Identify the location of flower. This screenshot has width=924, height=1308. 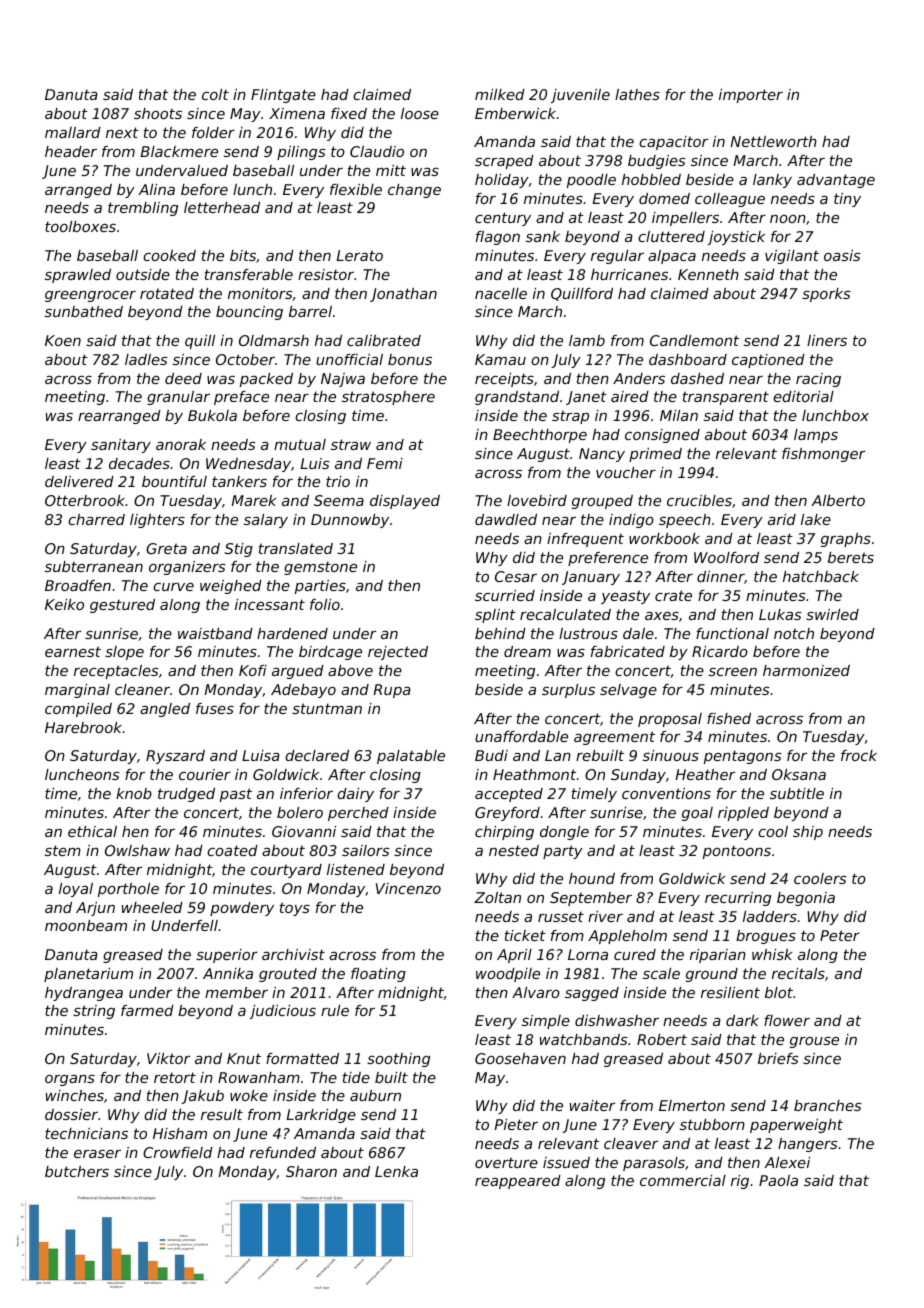
(787, 1020).
